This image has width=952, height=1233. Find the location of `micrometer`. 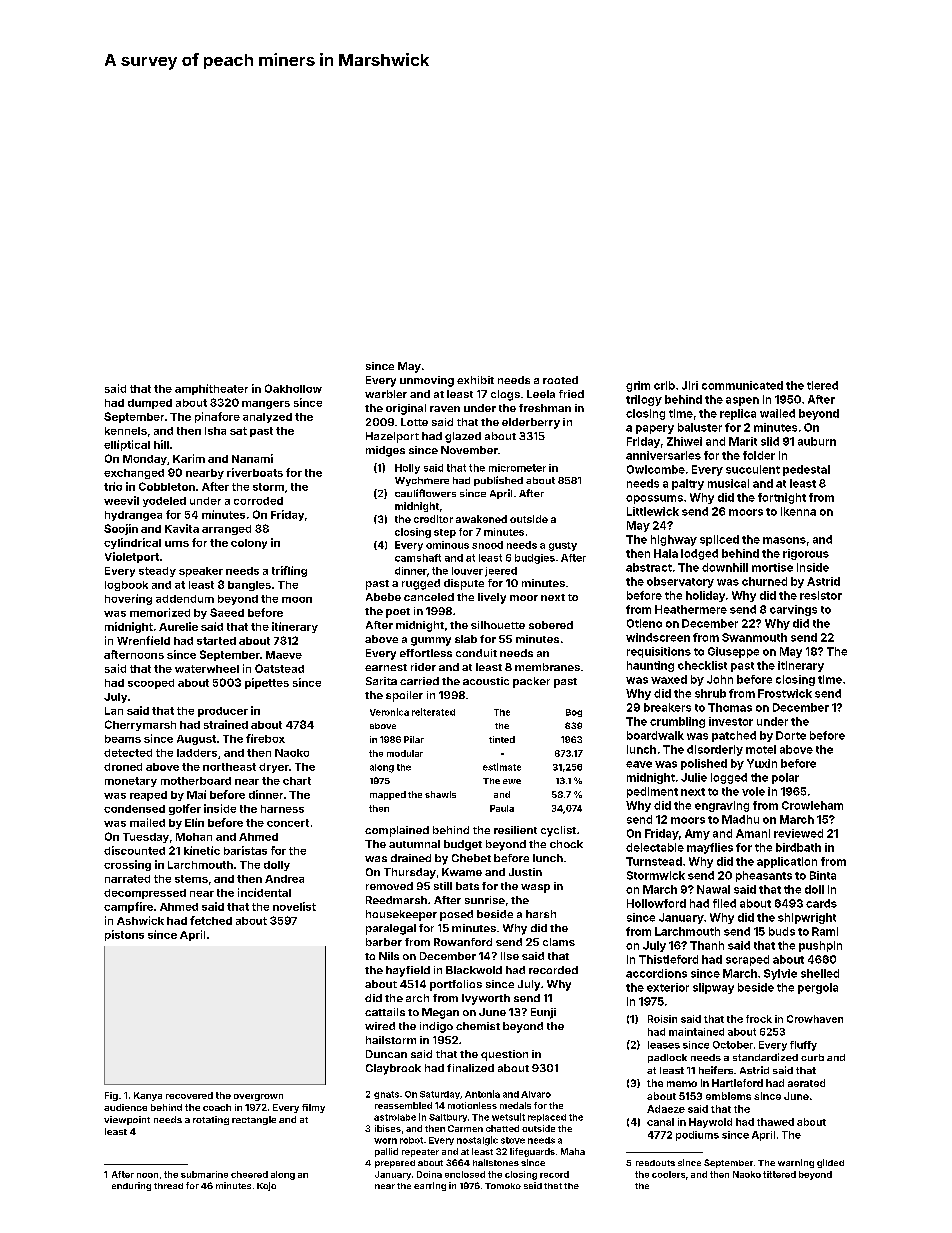

micrometer is located at coordinates (517, 468).
